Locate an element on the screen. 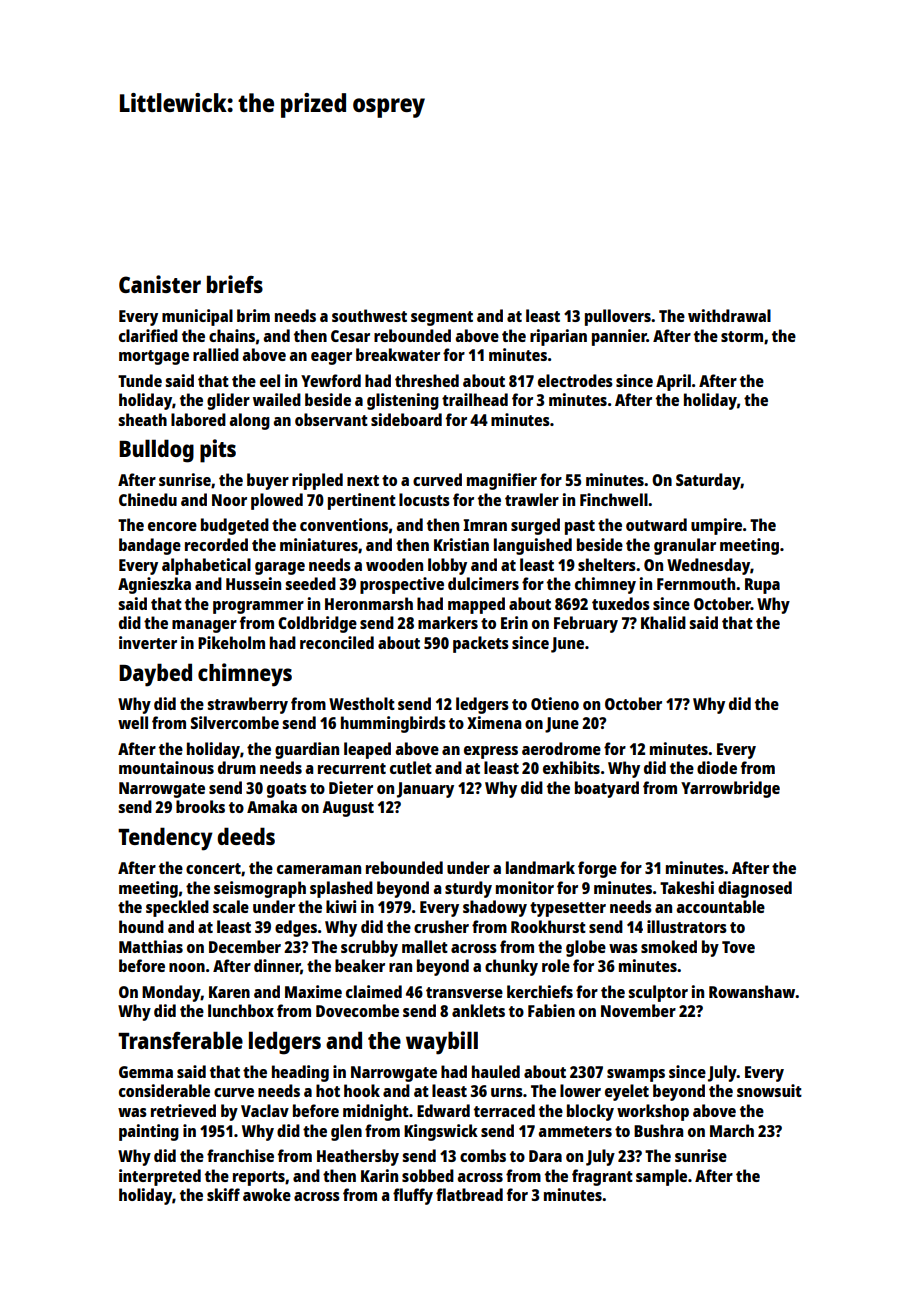 This screenshot has width=924, height=1308. Tunde is located at coordinates (140, 380).
